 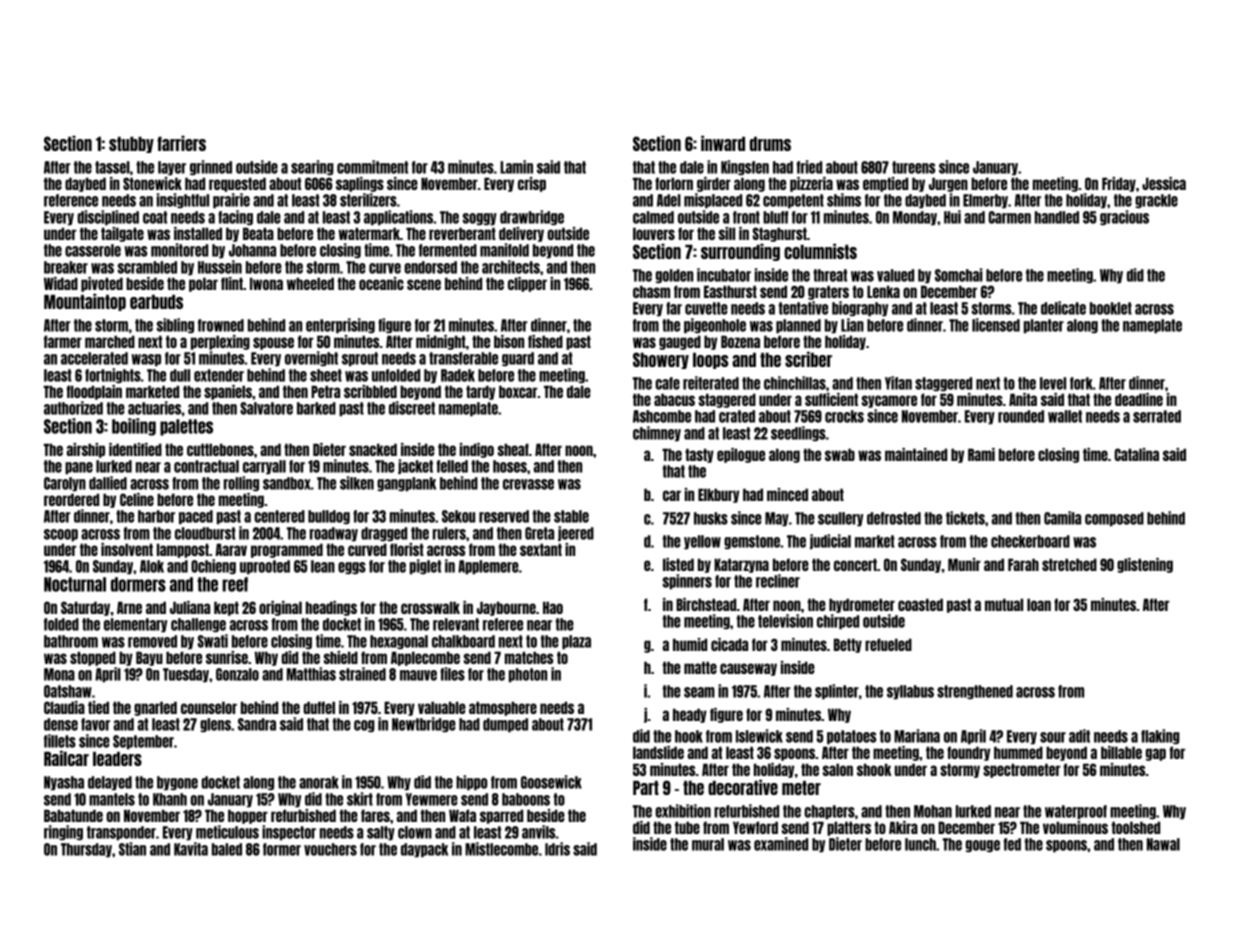 What do you see at coordinates (93, 250) in the screenshot?
I see `casserole` at bounding box center [93, 250].
